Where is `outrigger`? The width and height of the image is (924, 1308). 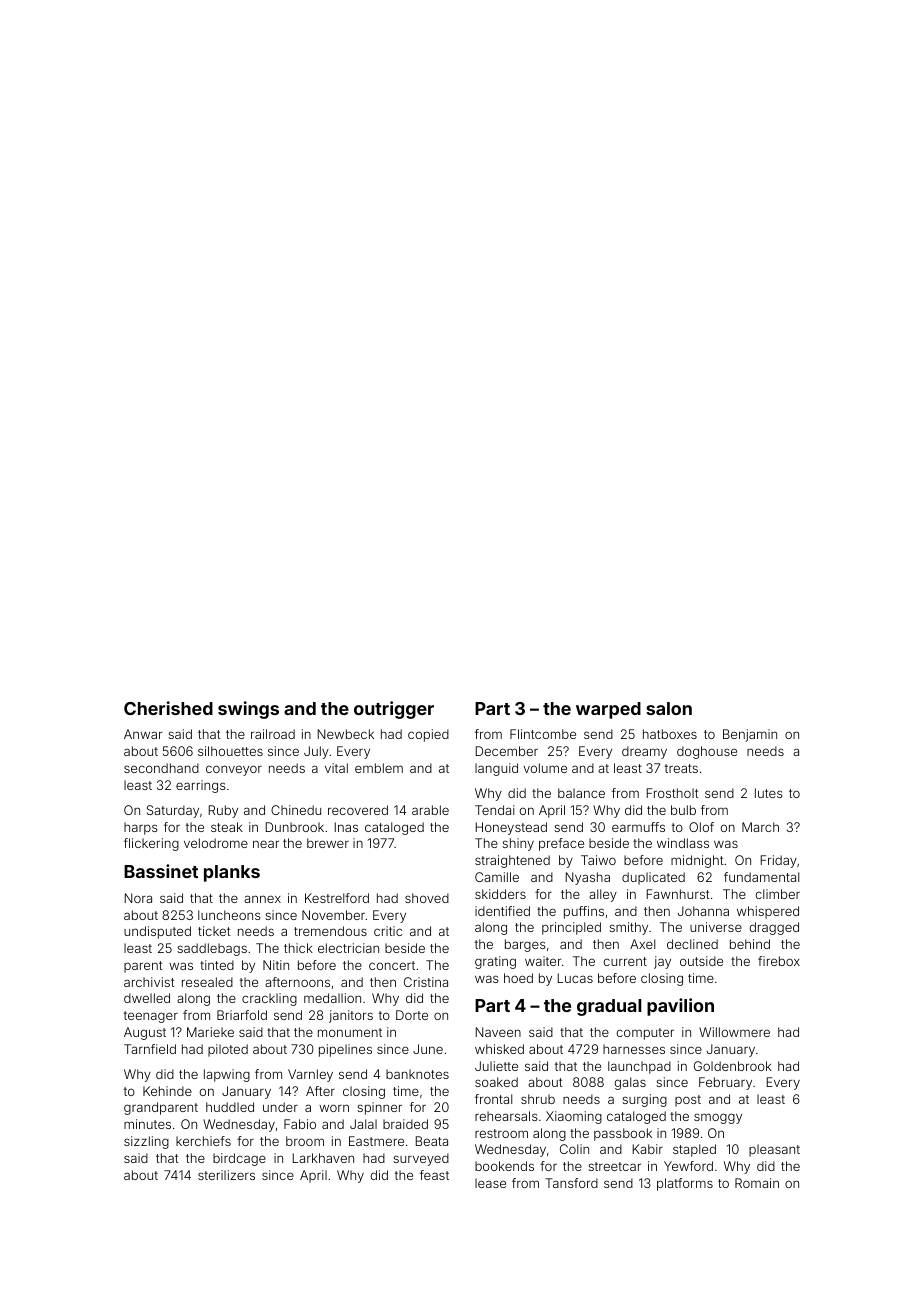 outrigger is located at coordinates (394, 710).
